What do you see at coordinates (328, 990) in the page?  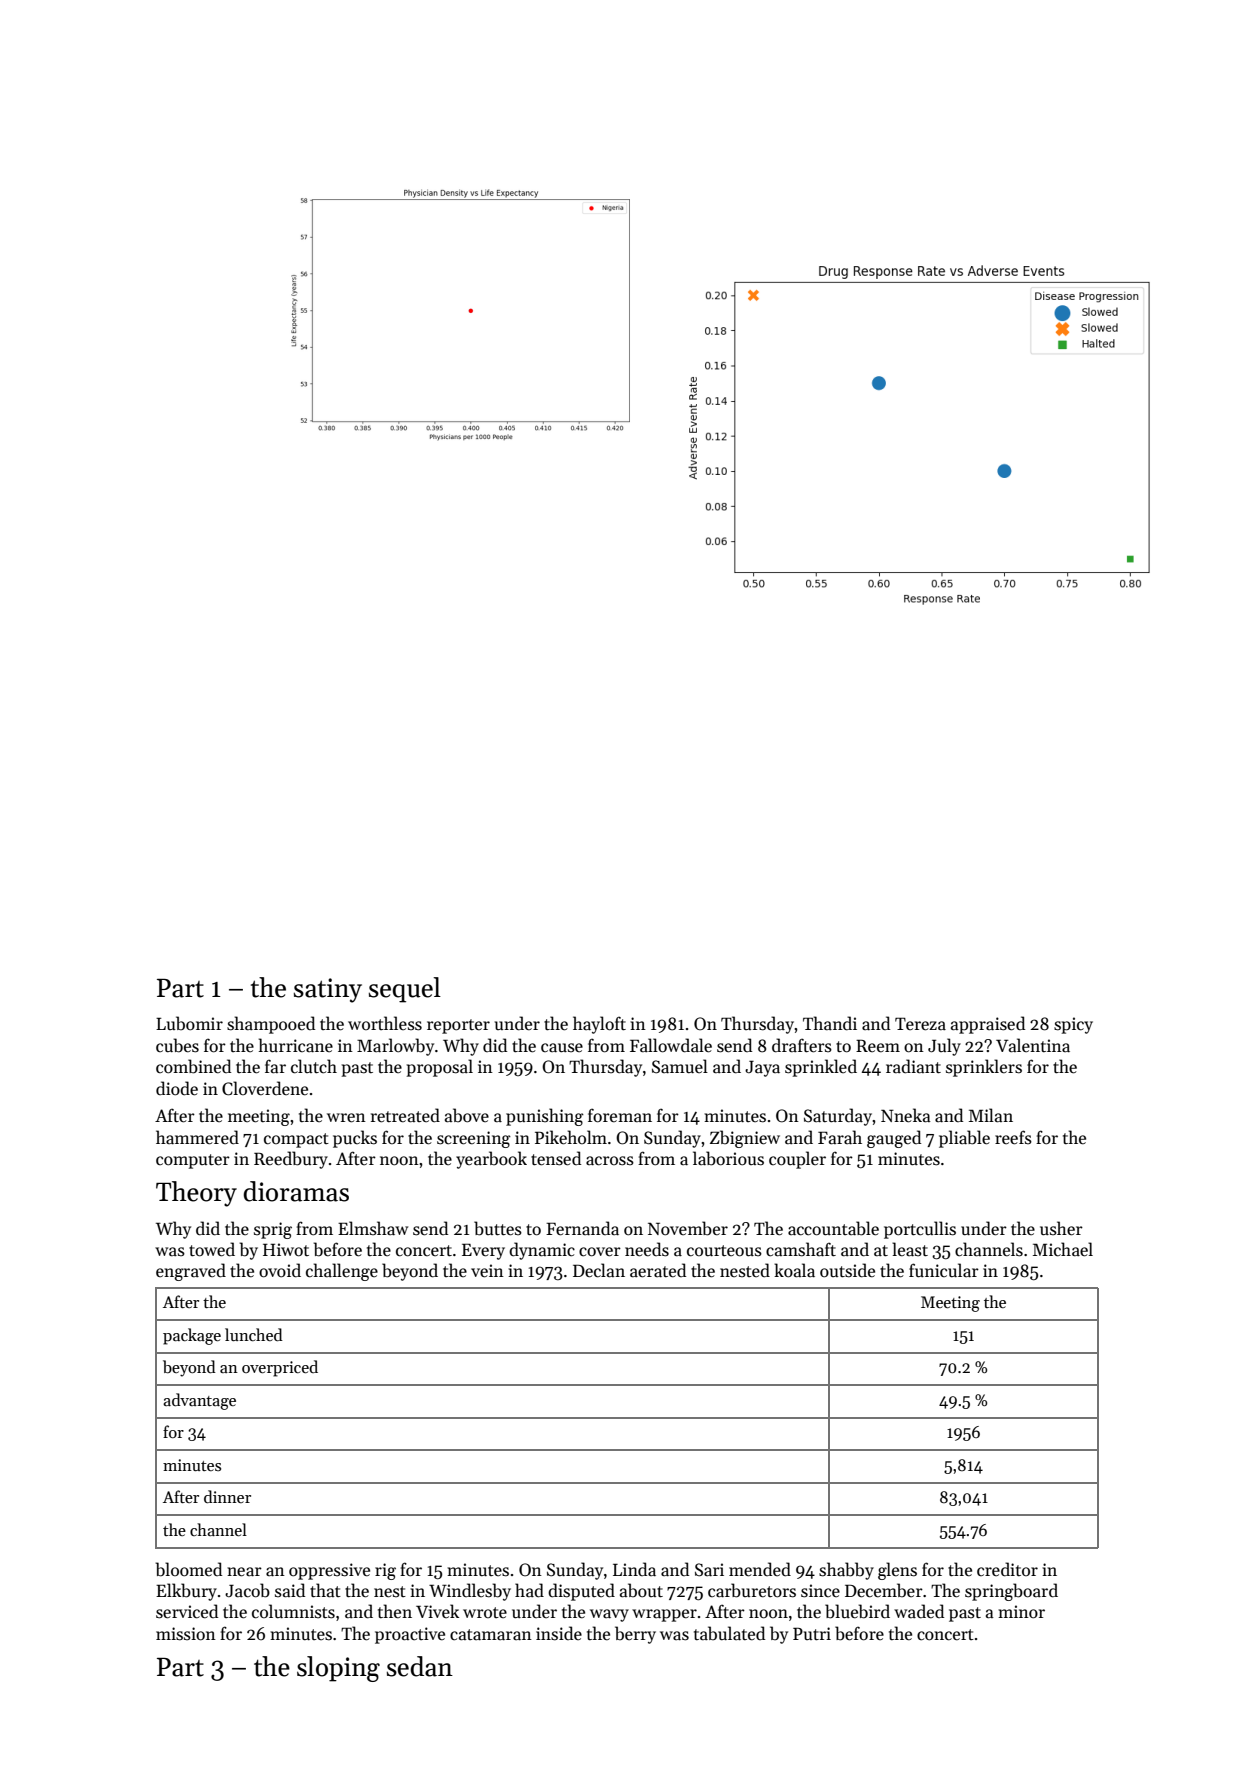 I see `satiny` at bounding box center [328, 990].
